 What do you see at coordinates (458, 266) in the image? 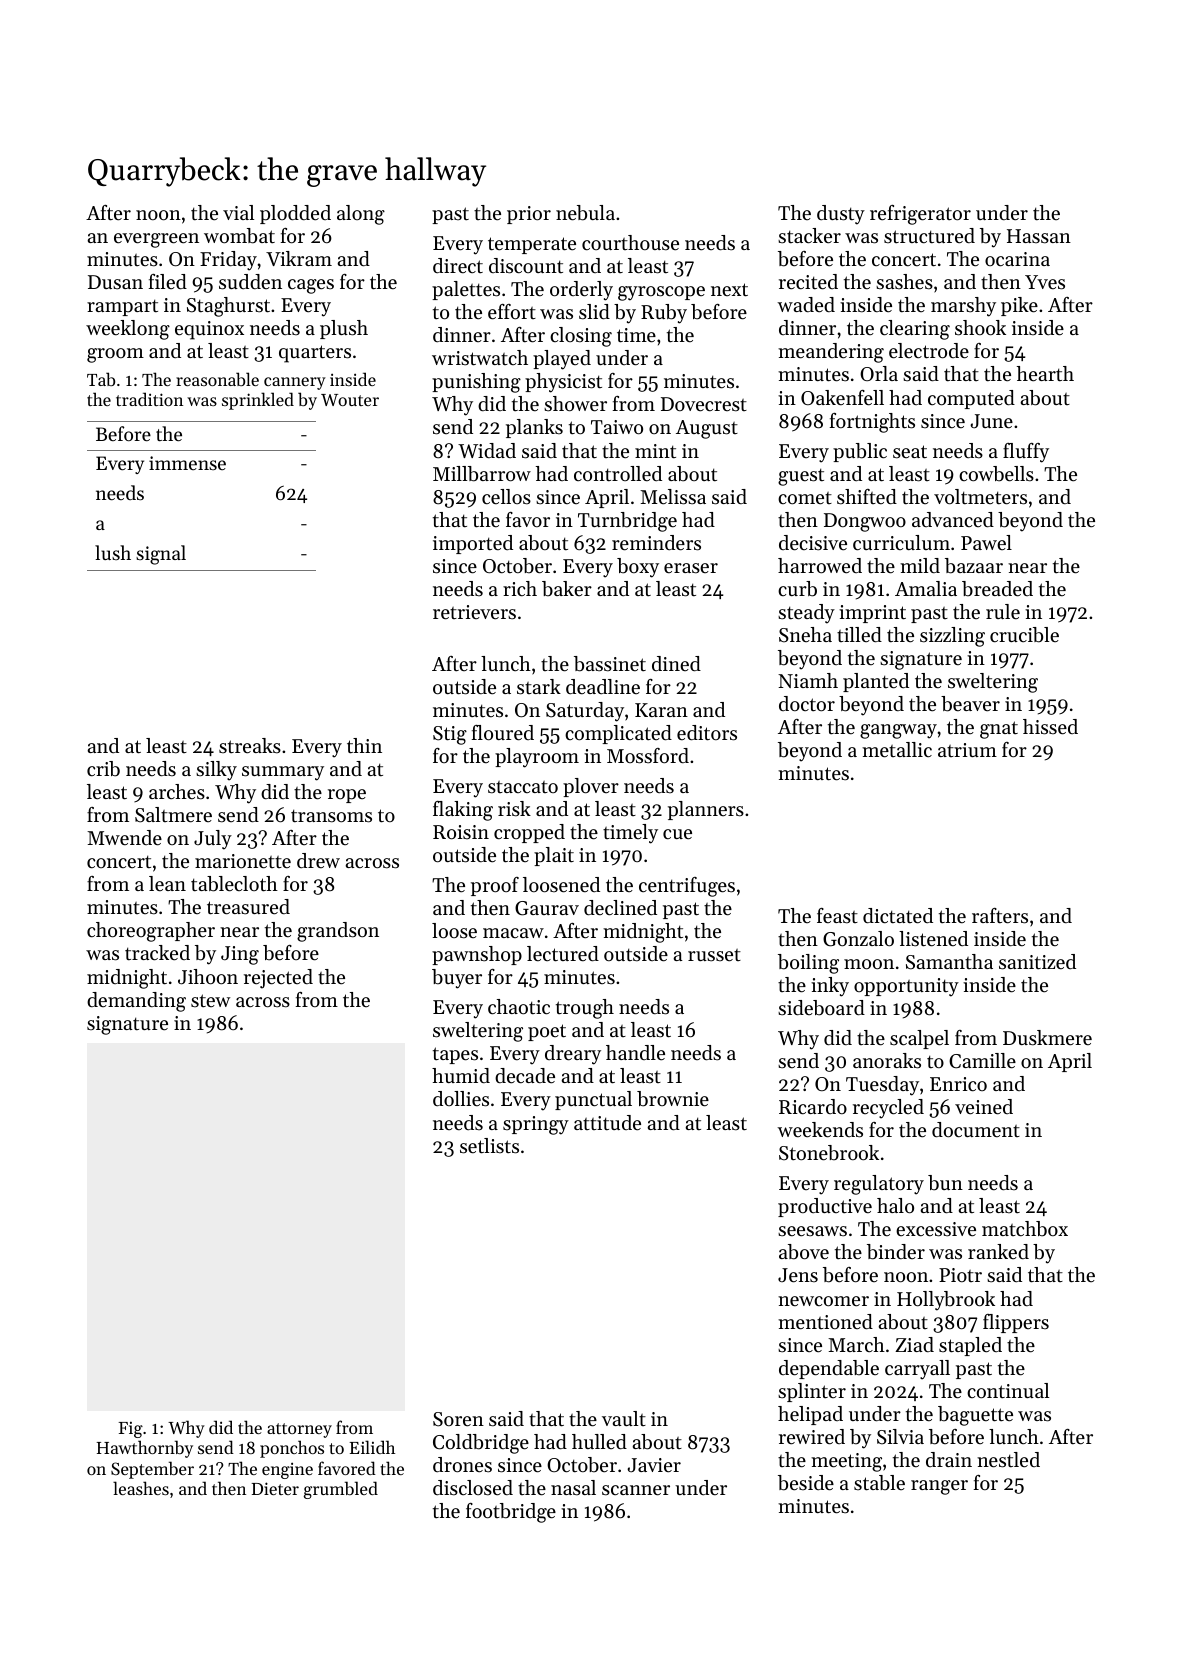
I see `direct` at bounding box center [458, 266].
